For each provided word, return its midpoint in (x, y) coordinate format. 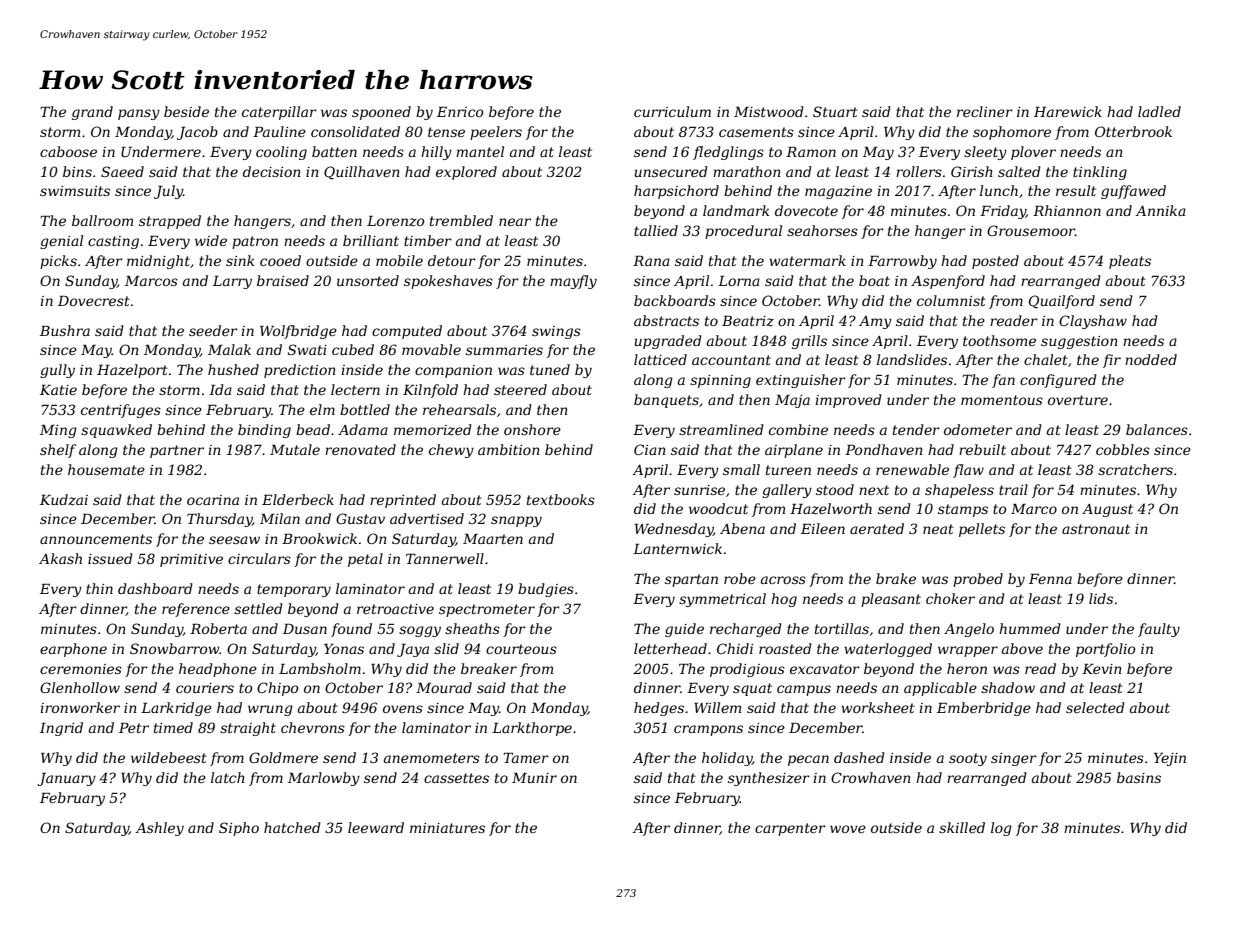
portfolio (1105, 650)
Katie (58, 390)
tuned (550, 369)
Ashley (159, 829)
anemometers (432, 758)
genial (61, 242)
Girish (972, 171)
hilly (436, 153)
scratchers (1135, 469)
